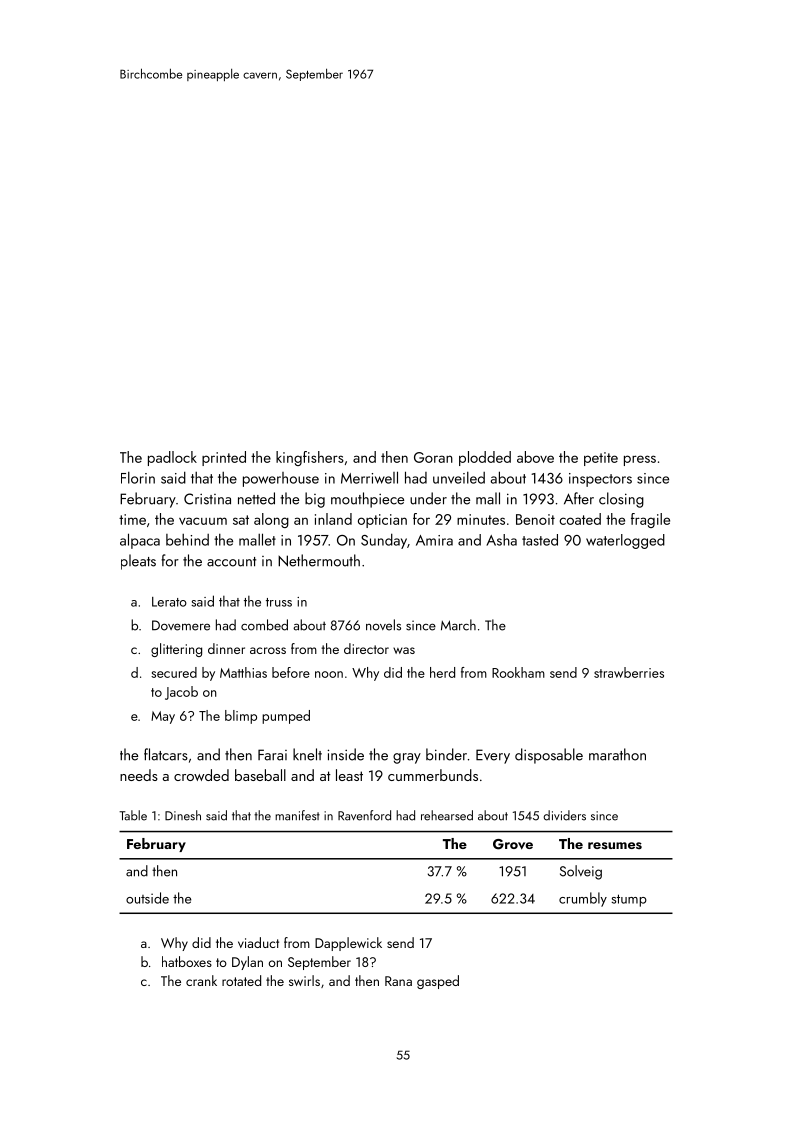 This screenshot has width=792, height=1124. I want to click on stump, so click(629, 900).
